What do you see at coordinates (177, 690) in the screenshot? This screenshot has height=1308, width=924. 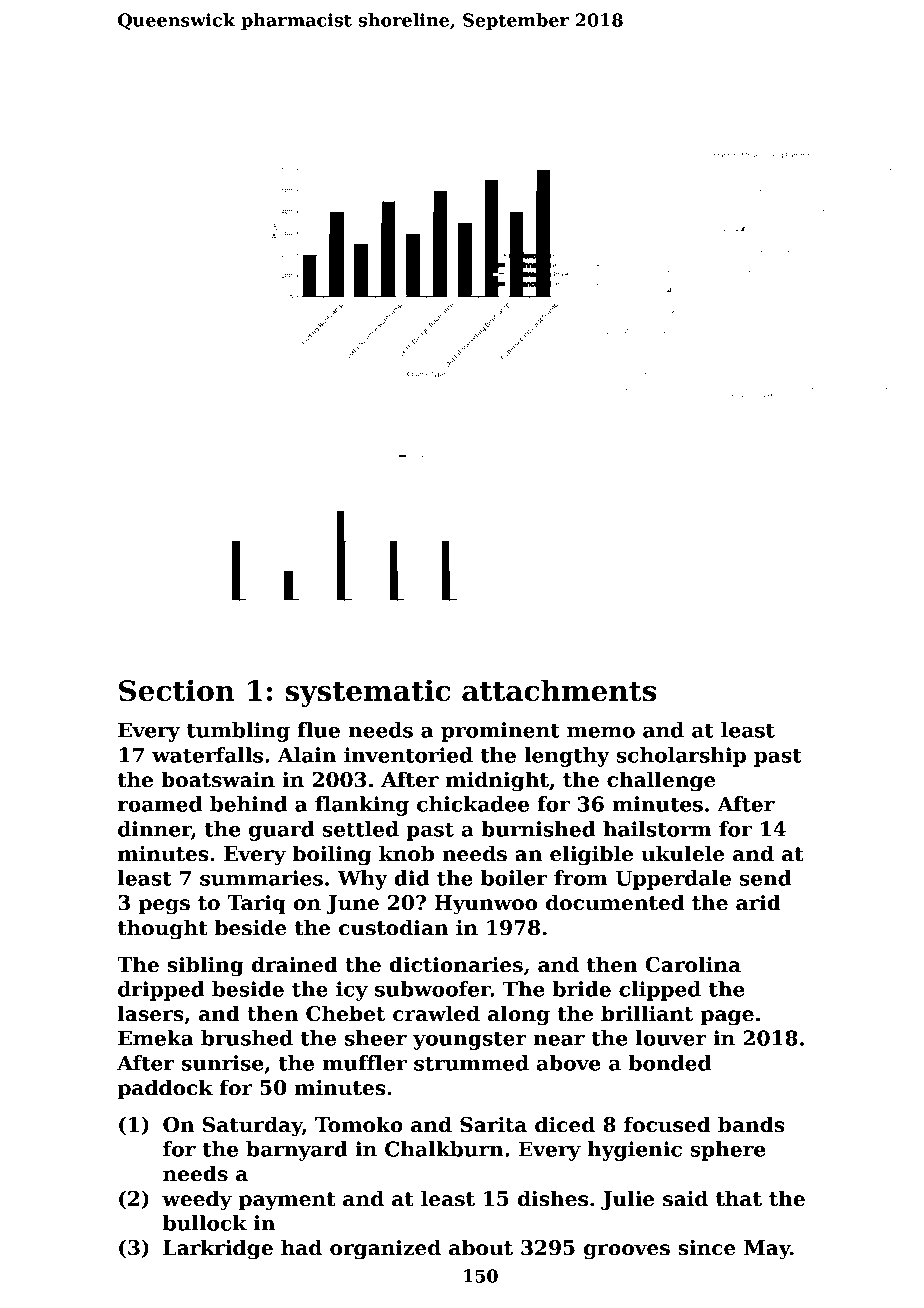 I see `Section` at bounding box center [177, 690].
